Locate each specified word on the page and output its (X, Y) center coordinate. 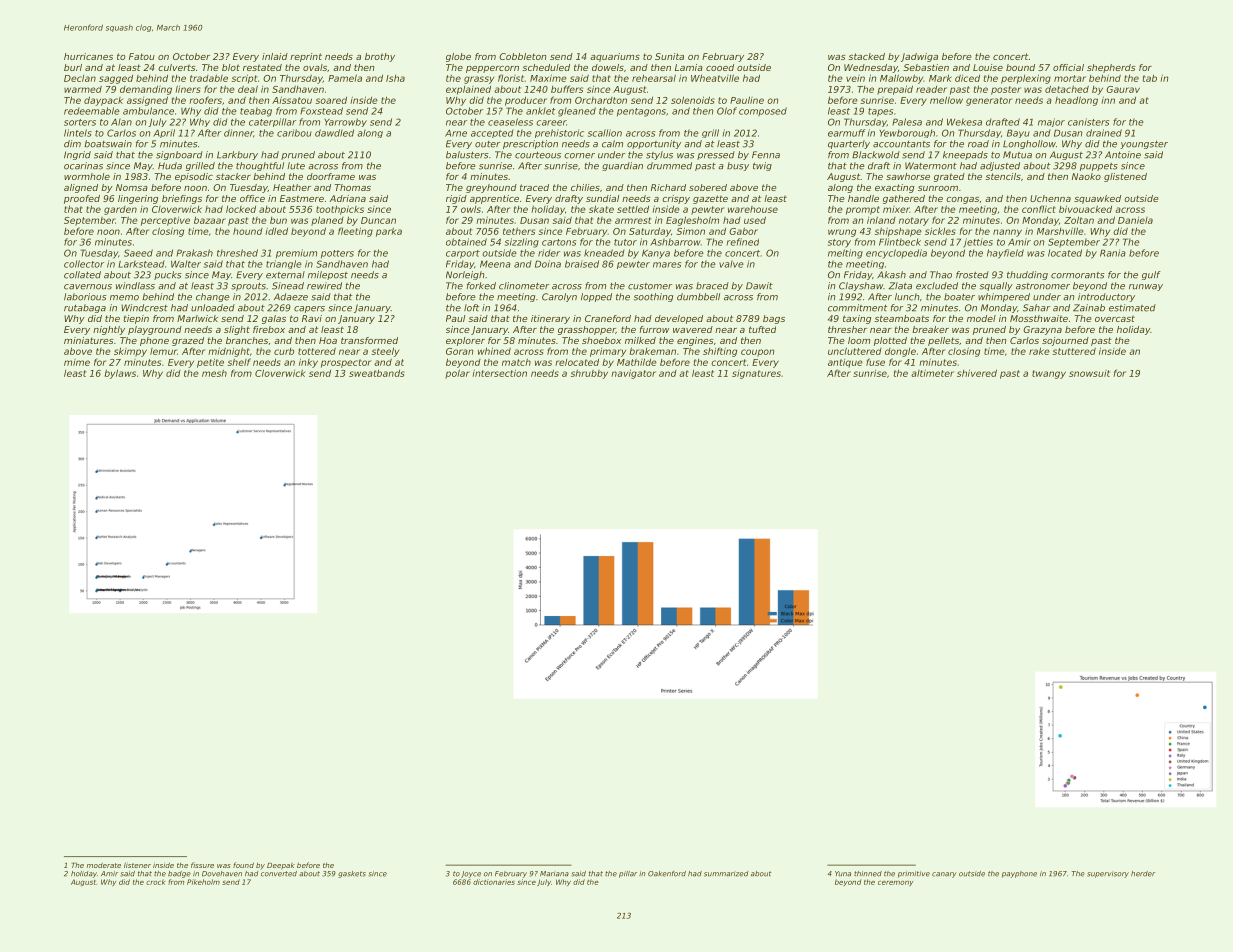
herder (1143, 874)
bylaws (120, 374)
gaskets (352, 874)
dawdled (334, 133)
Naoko (1086, 176)
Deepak (281, 866)
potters (337, 254)
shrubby (589, 374)
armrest (633, 220)
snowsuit (1089, 373)
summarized (726, 874)
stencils (1003, 176)
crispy (676, 199)
